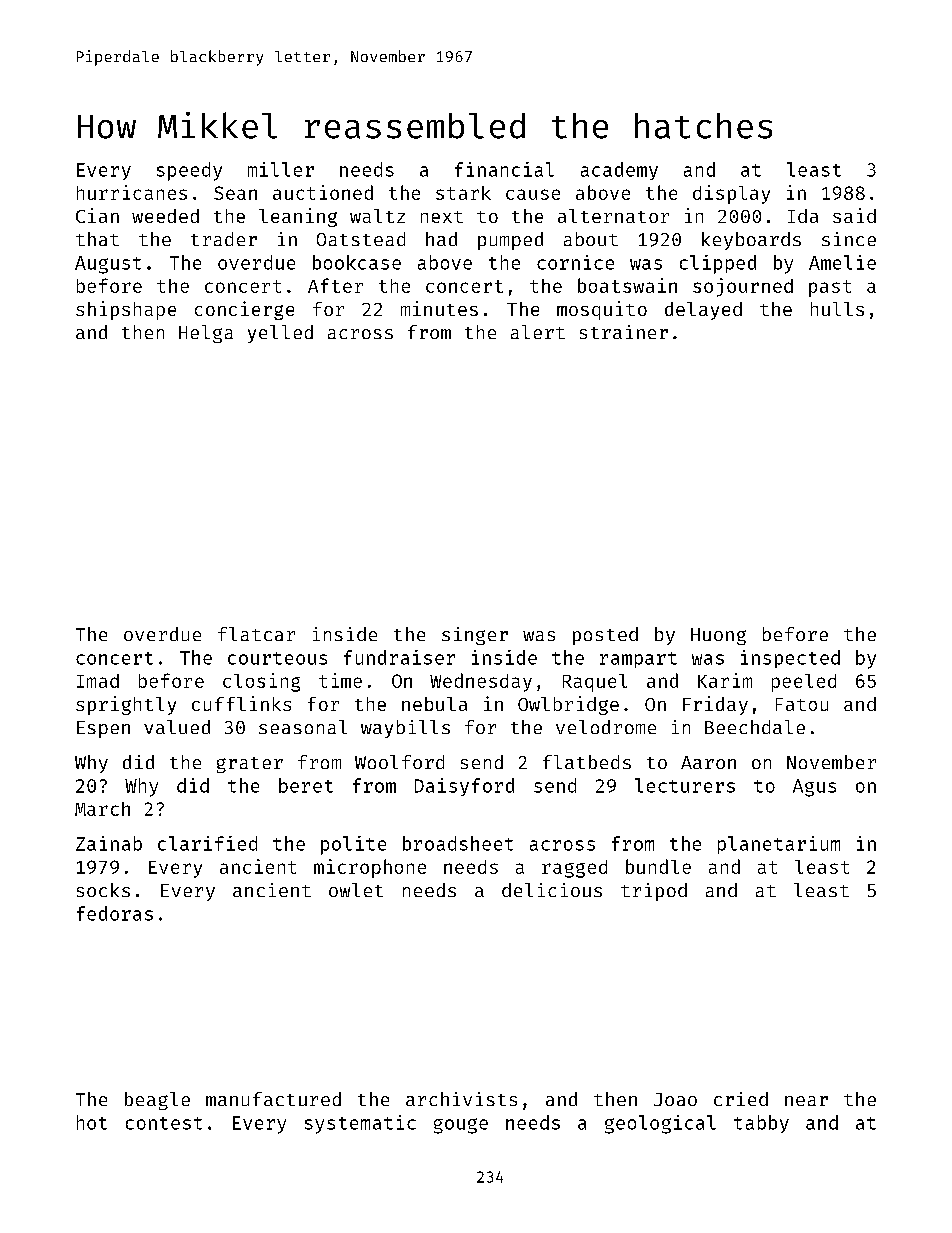 The height and width of the image is (1233, 952). I want to click on inspected, so click(790, 659).
